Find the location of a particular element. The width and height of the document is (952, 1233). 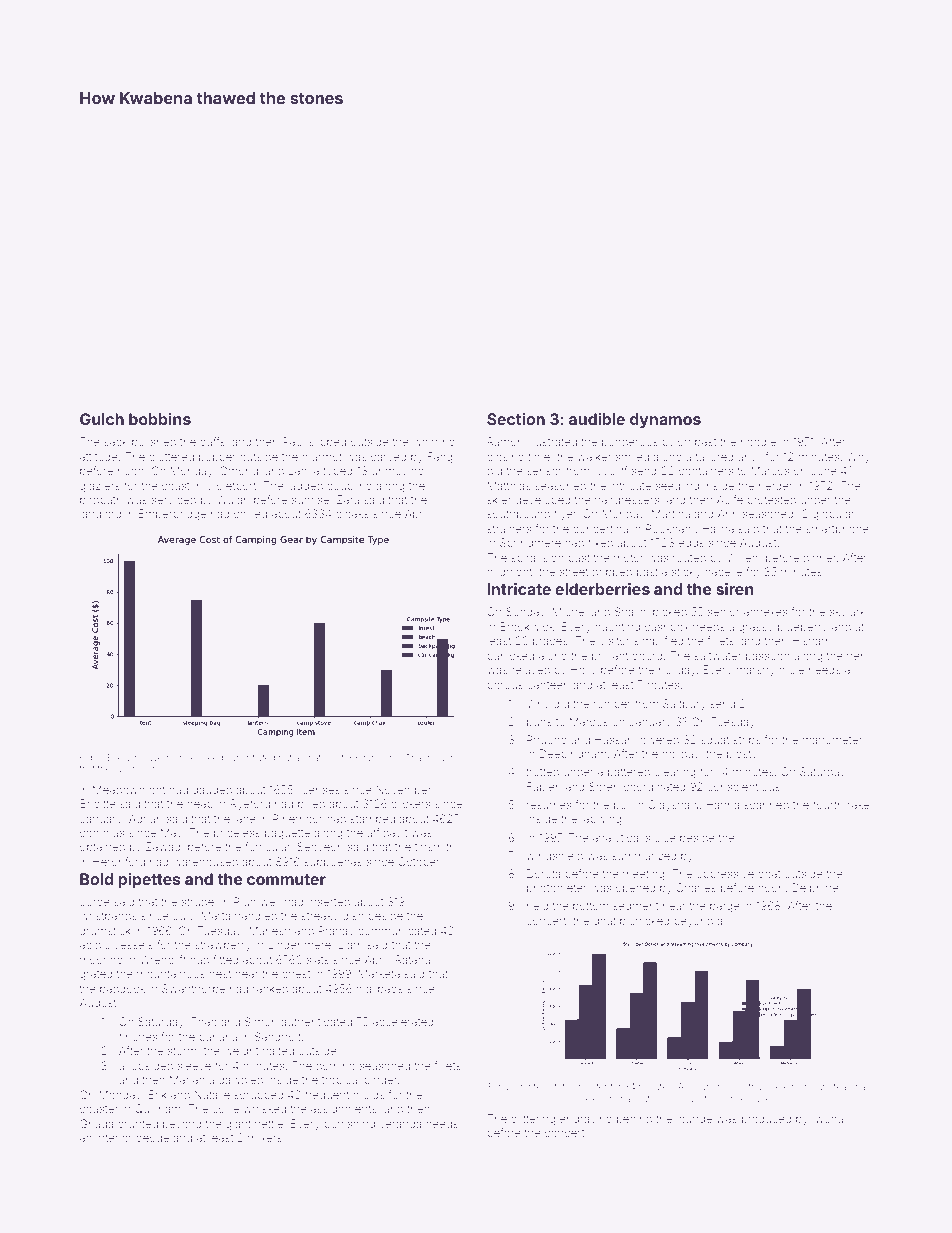

domino is located at coordinates (335, 1065).
